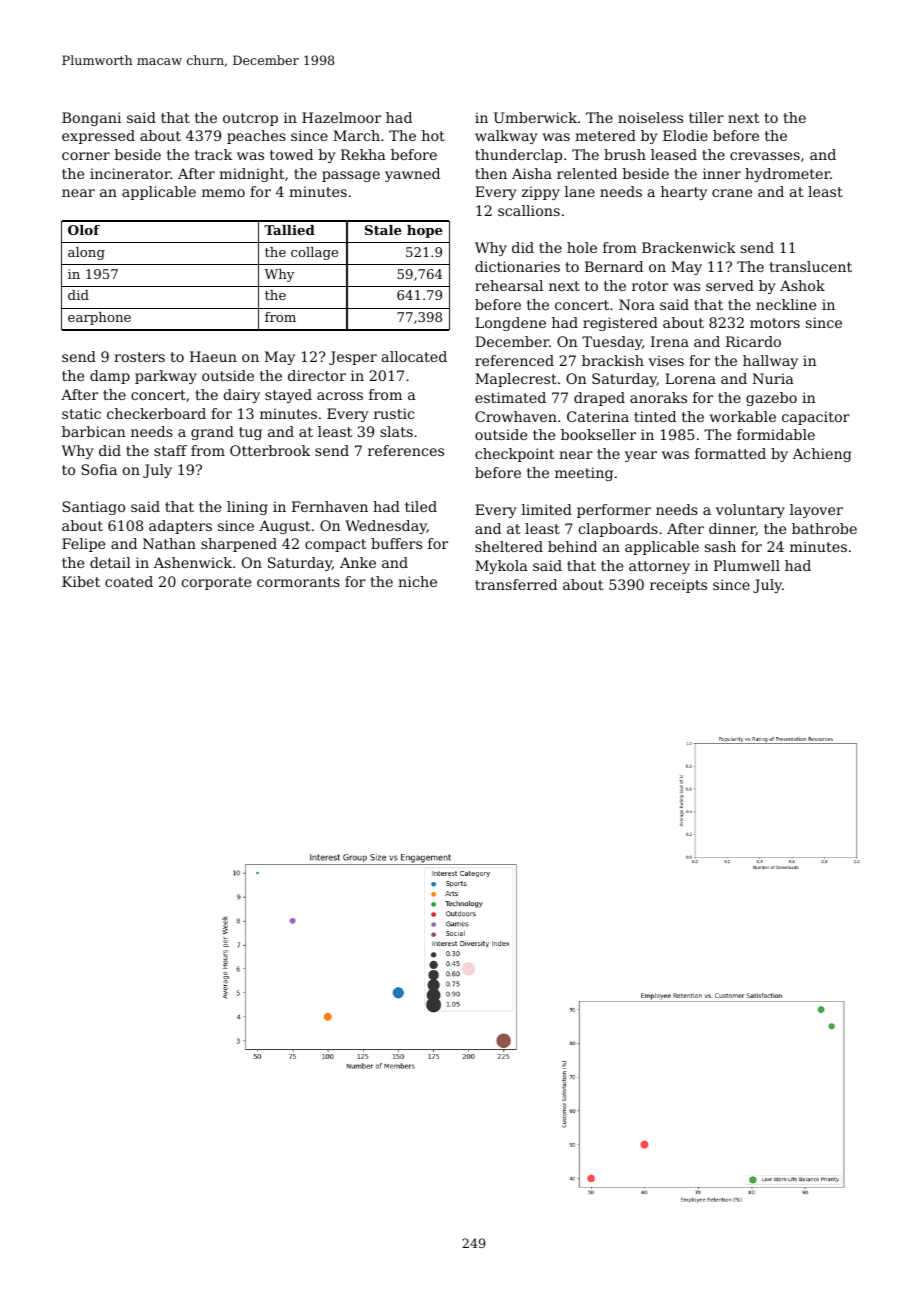 This screenshot has height=1308, width=924. I want to click on hydrometer, so click(787, 175).
